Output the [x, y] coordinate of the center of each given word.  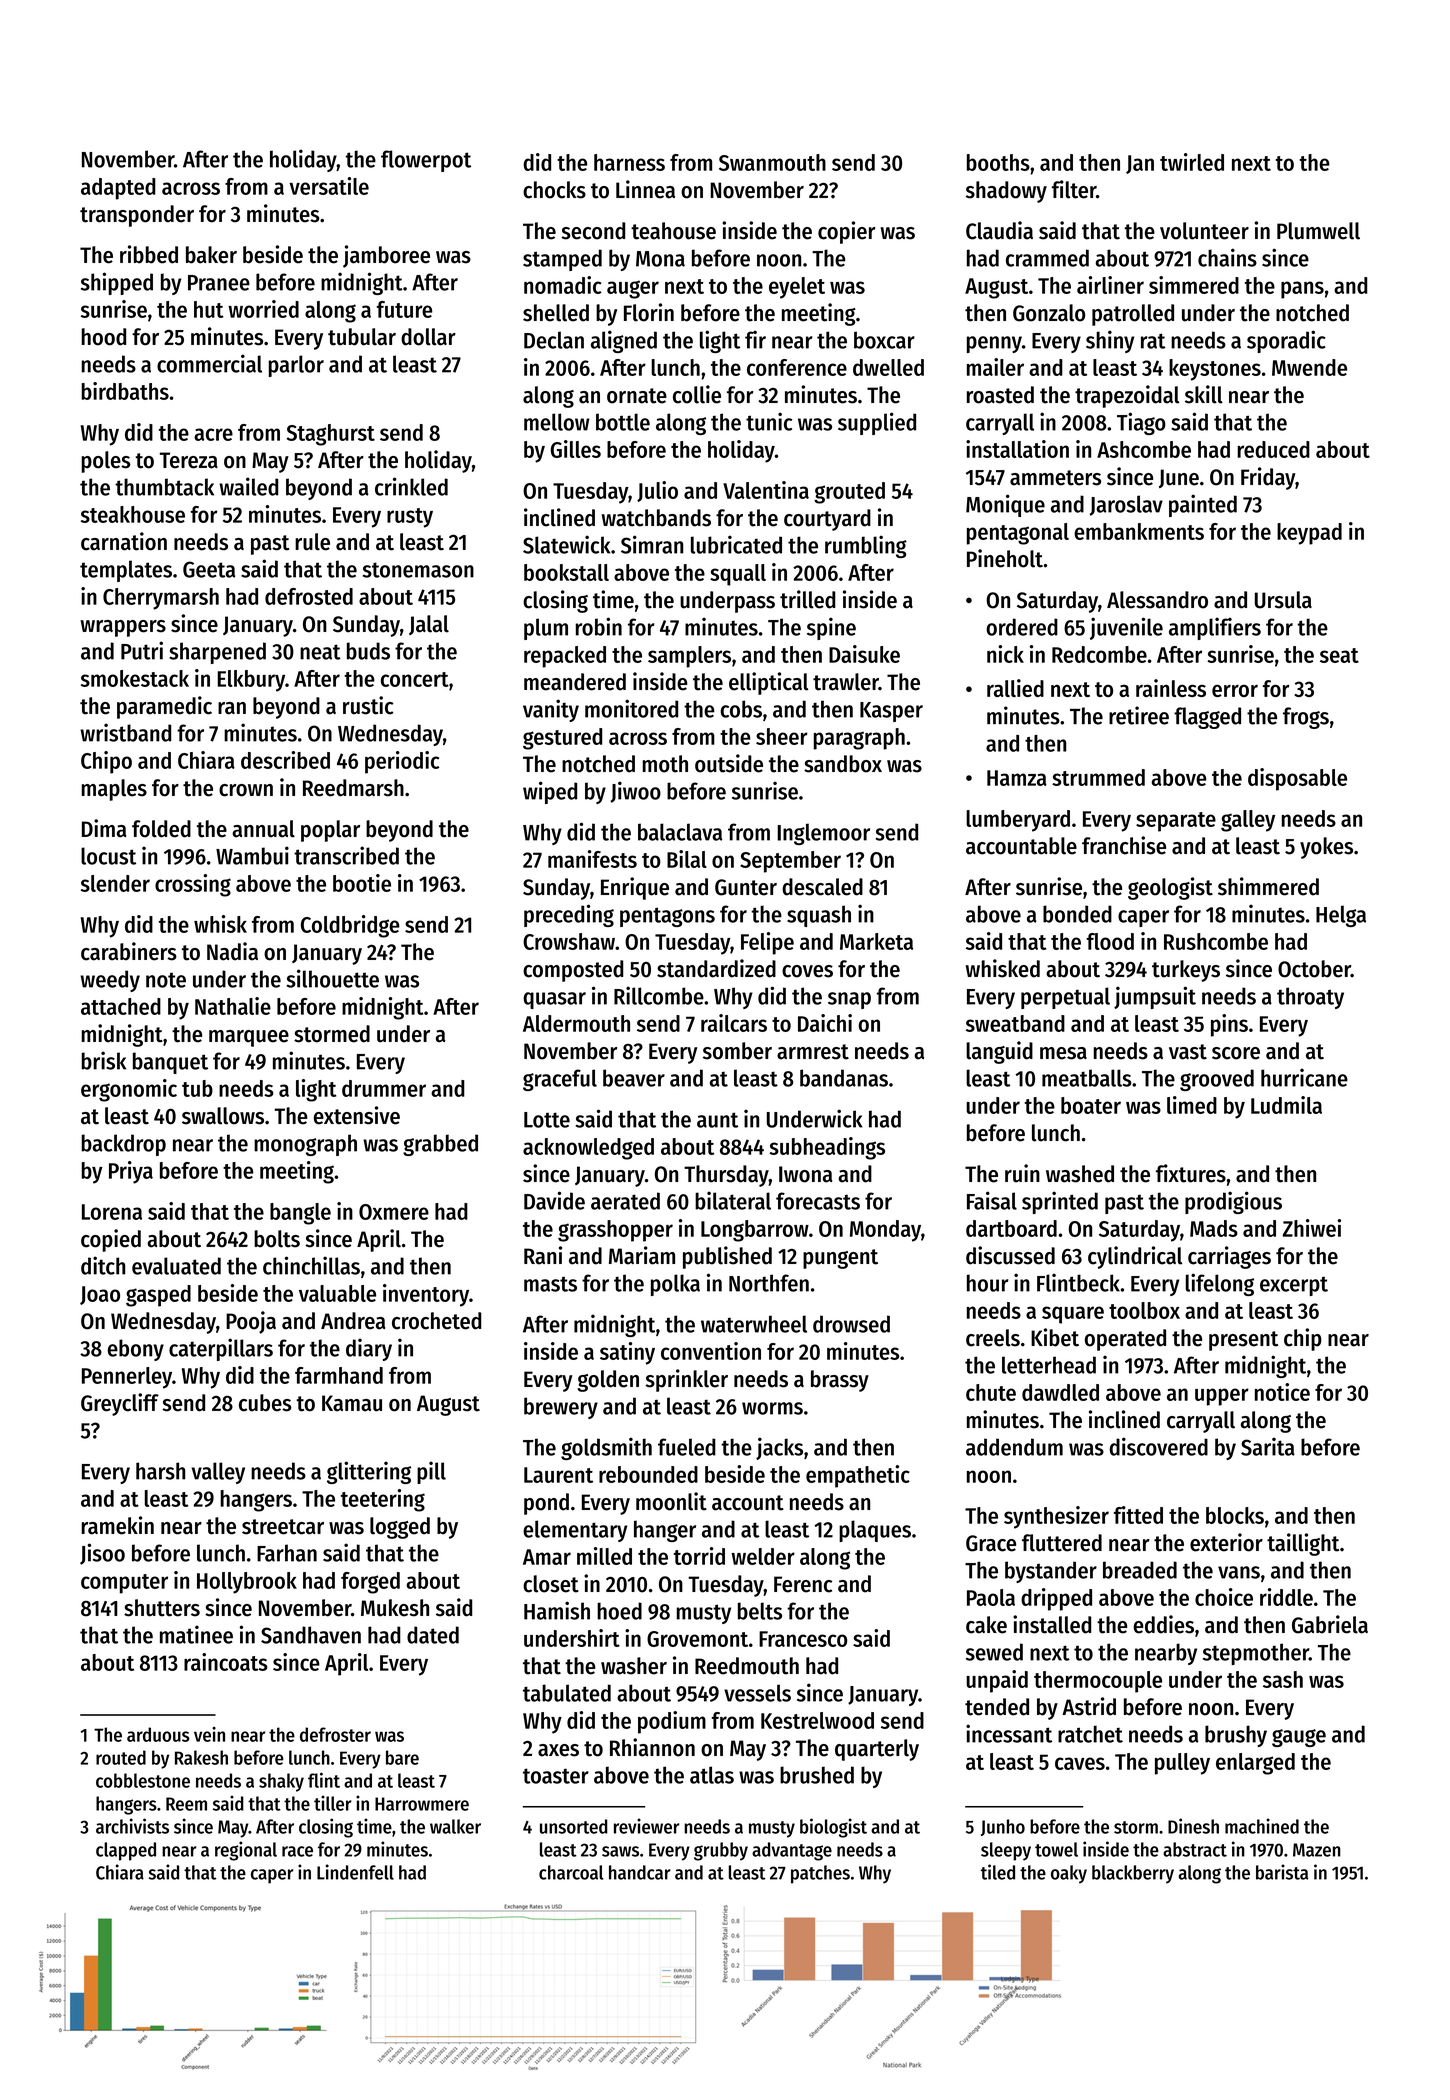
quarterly [877, 1750]
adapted [118, 189]
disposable [1297, 779]
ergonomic [129, 1090]
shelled [556, 313]
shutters [162, 1608]
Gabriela [1330, 1624]
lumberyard [1018, 821]
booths [998, 162]
